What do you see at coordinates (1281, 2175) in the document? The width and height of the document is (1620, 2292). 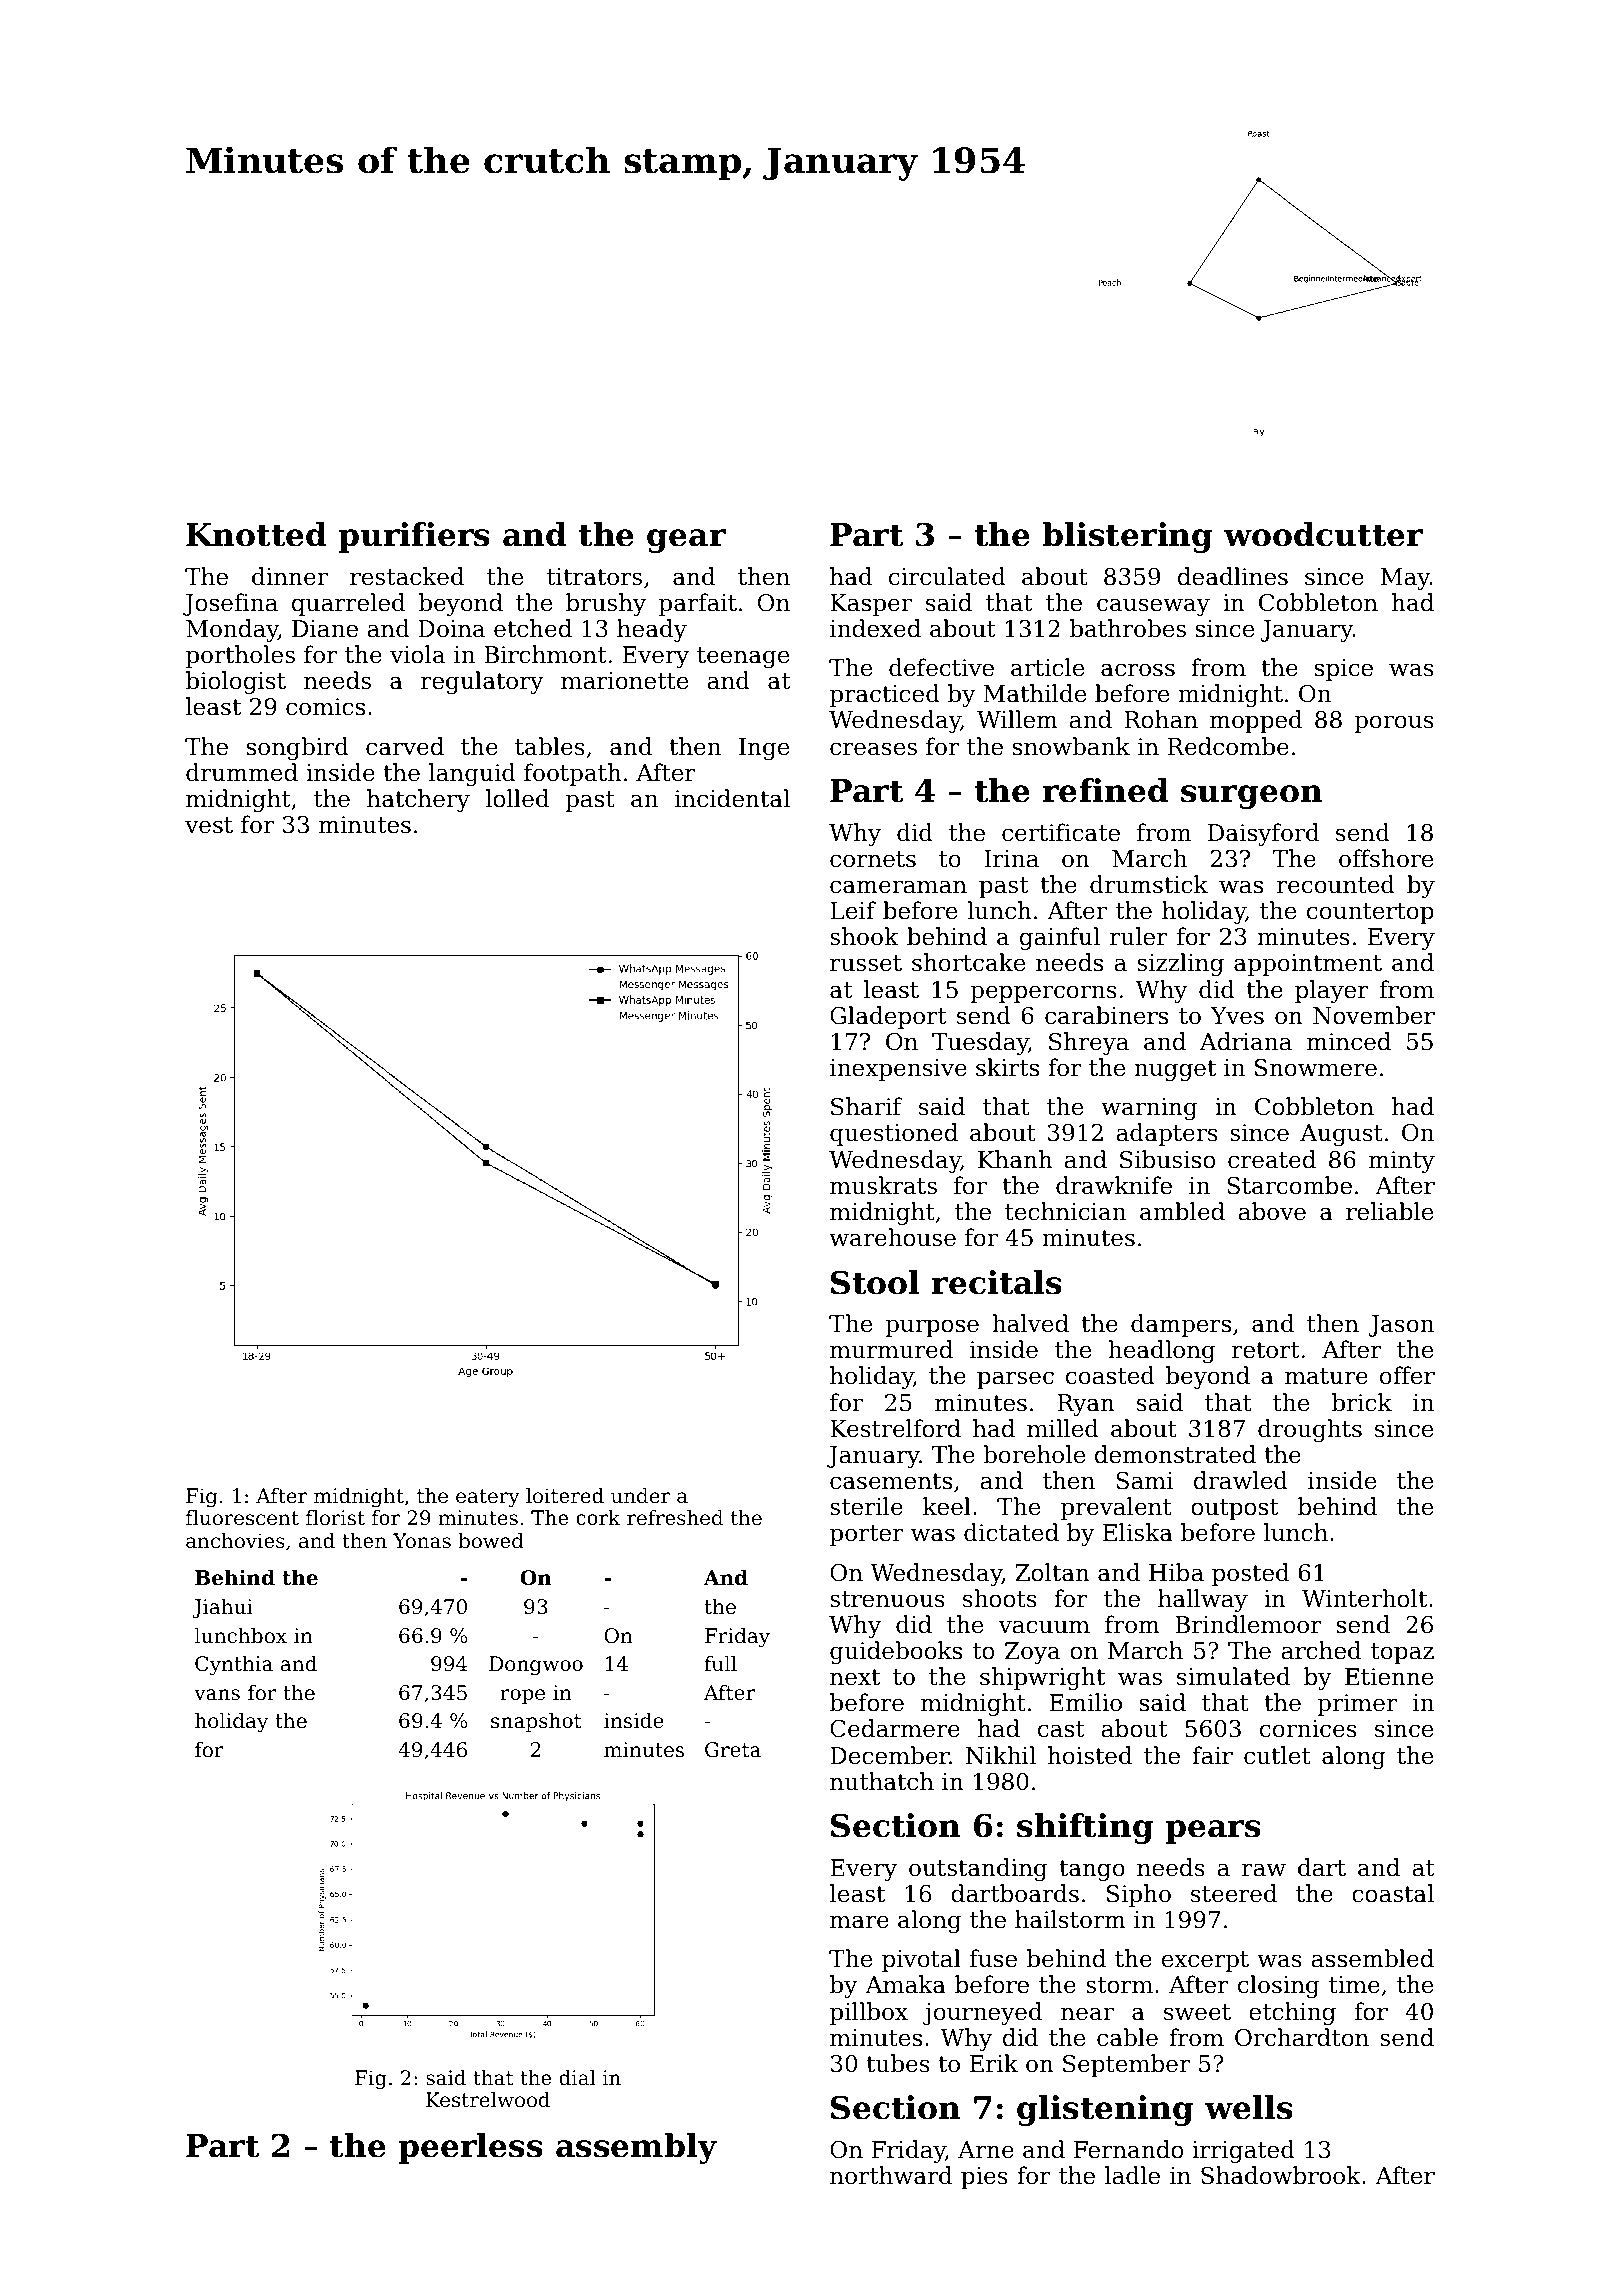 I see `Shadowbrook` at bounding box center [1281, 2175].
